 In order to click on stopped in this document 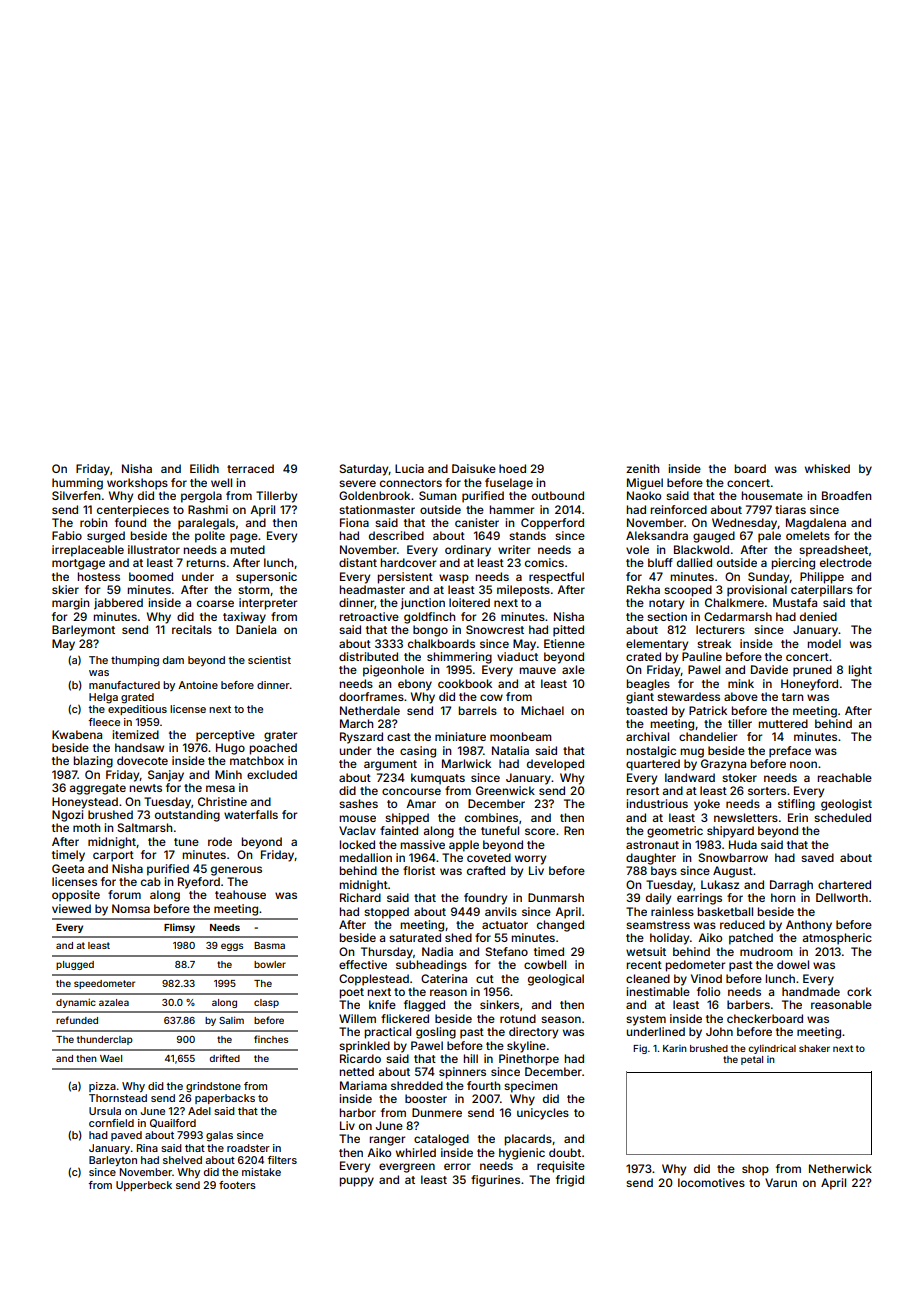, I will do `click(386, 913)`.
